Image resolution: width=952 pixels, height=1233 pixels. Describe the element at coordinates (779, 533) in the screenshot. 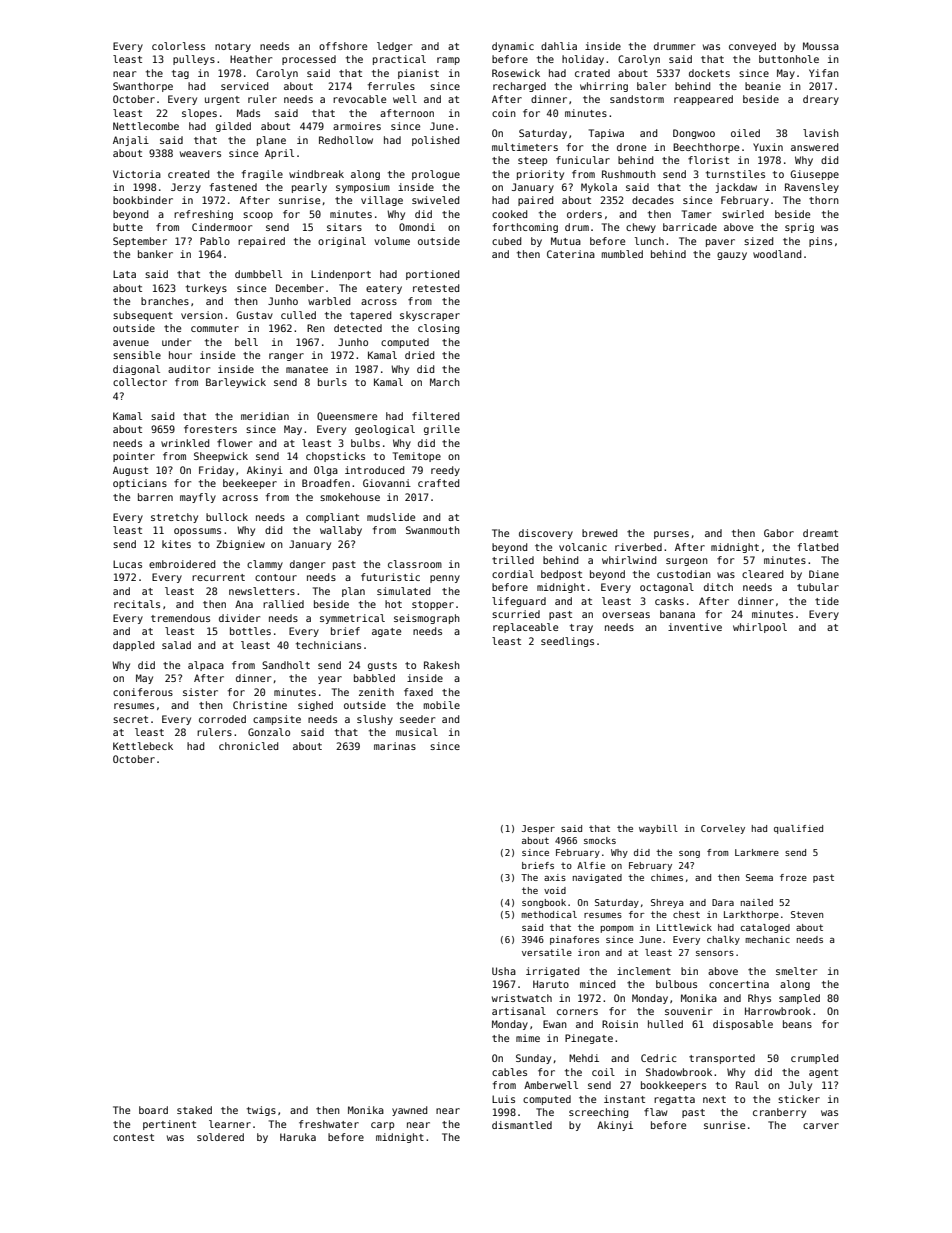

I see `Gabor` at that location.
